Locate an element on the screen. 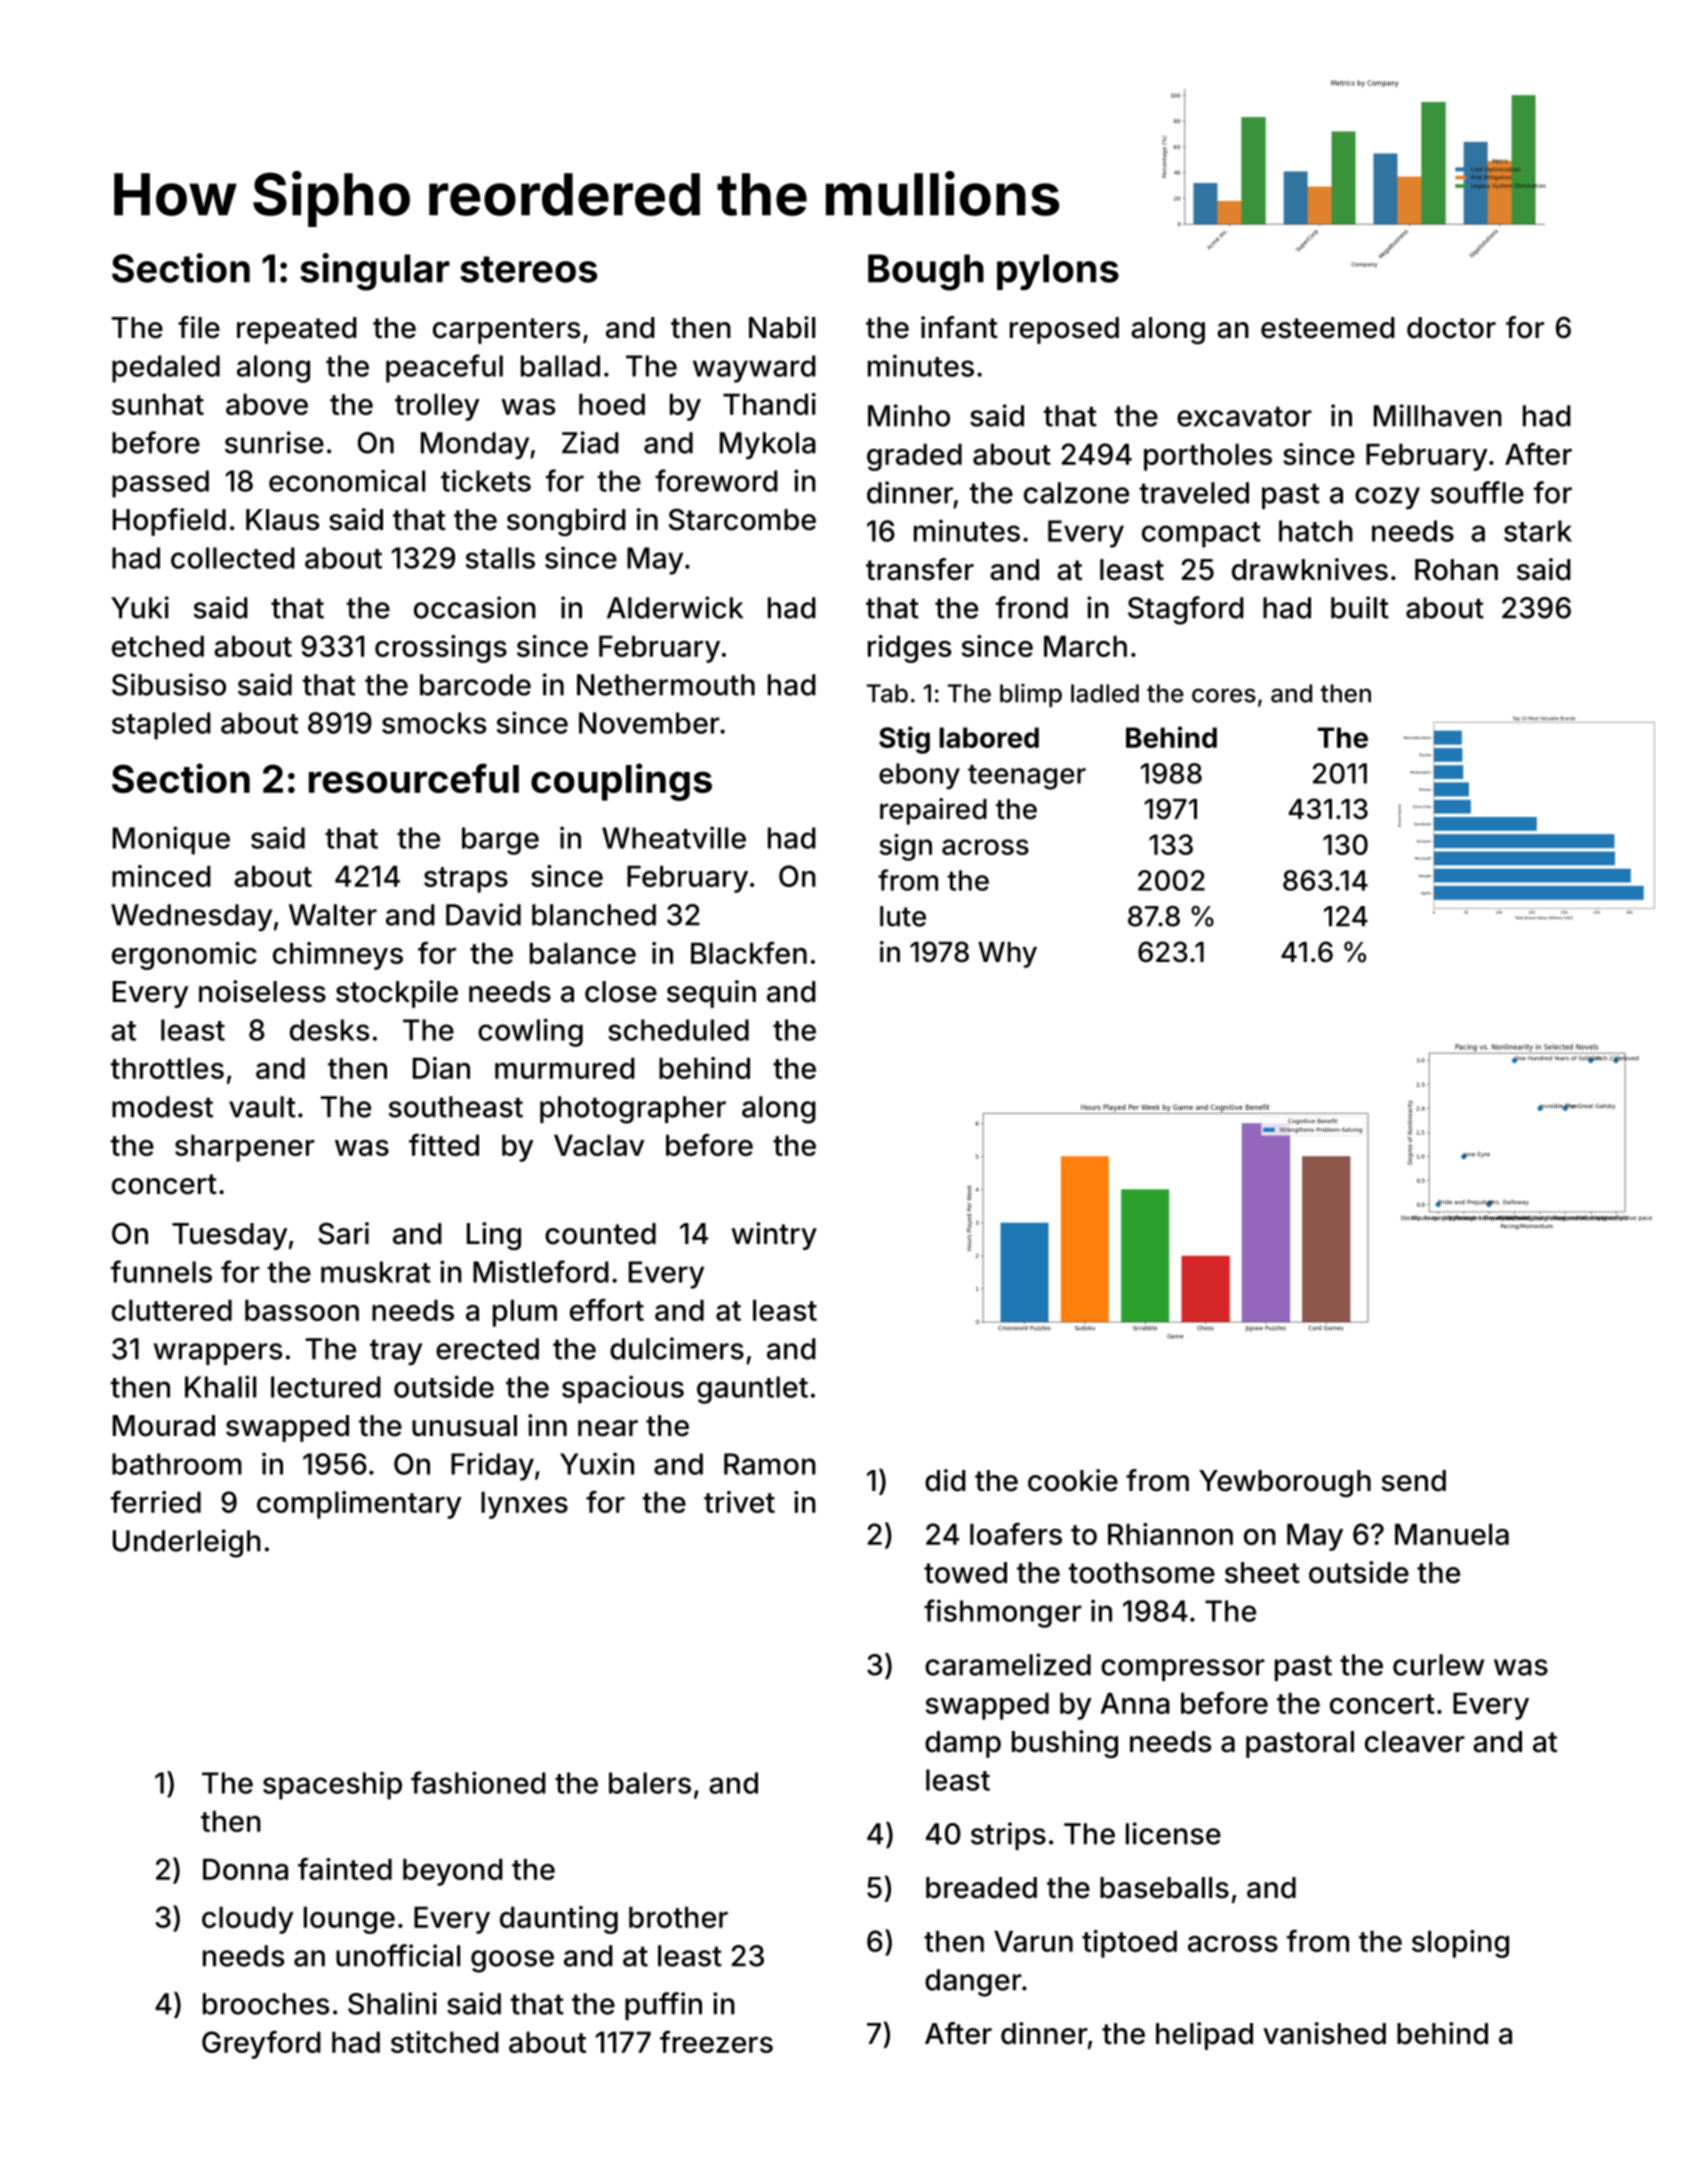 The height and width of the screenshot is (2178, 1683). danger is located at coordinates (973, 1983).
